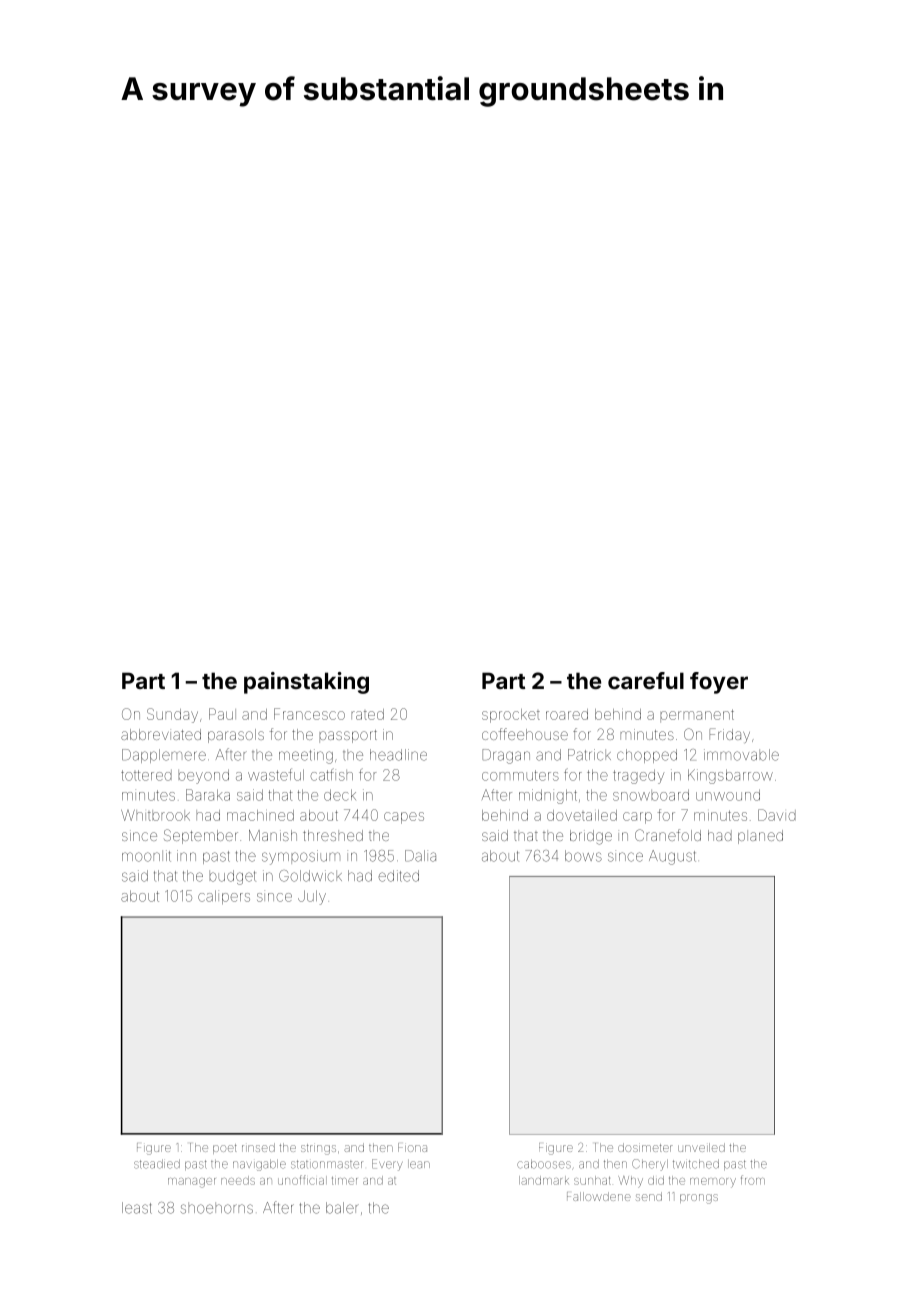 The width and height of the document is (924, 1308). What do you see at coordinates (146, 775) in the document?
I see `tottered` at bounding box center [146, 775].
